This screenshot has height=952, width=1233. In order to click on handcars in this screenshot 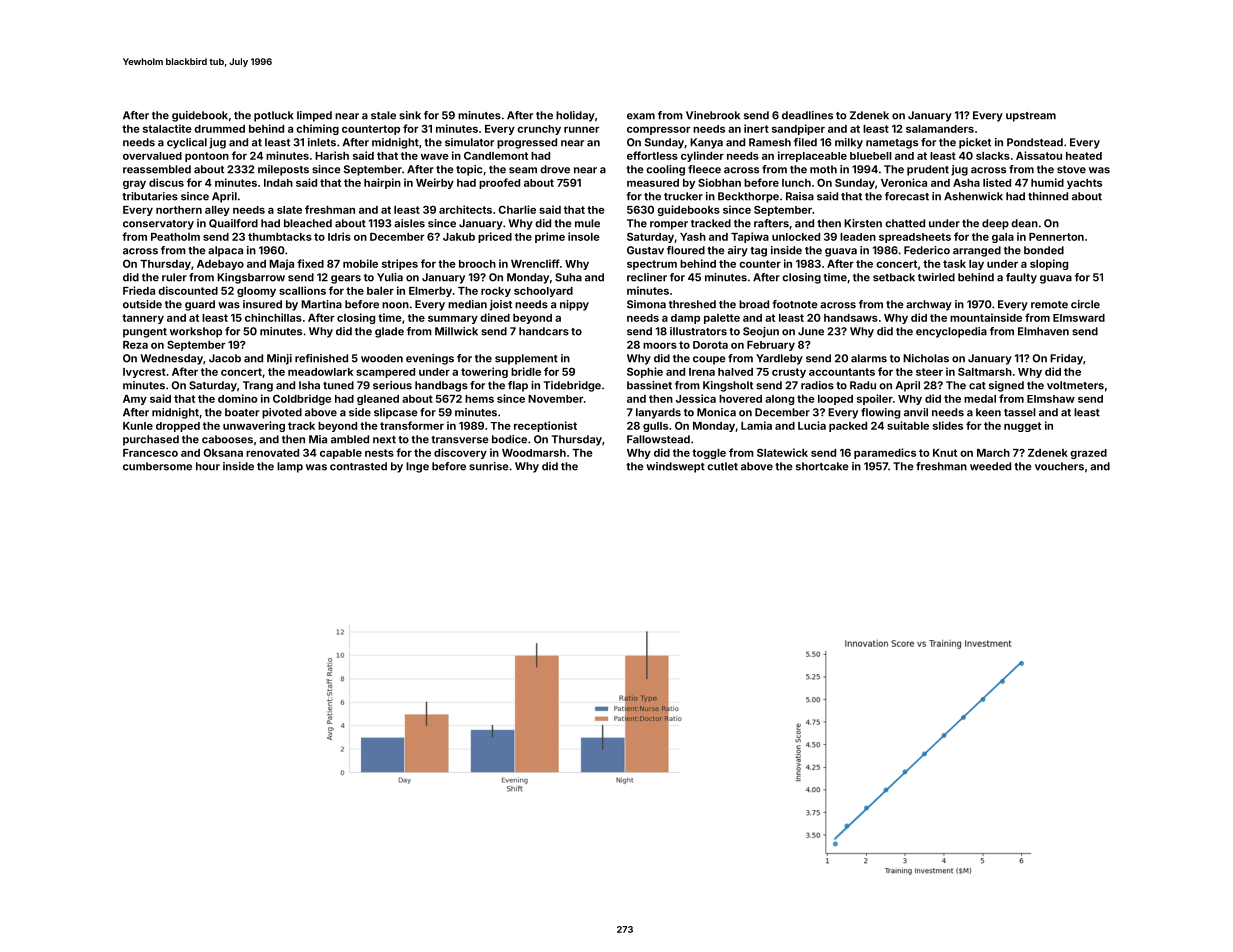, I will do `click(544, 331)`.
